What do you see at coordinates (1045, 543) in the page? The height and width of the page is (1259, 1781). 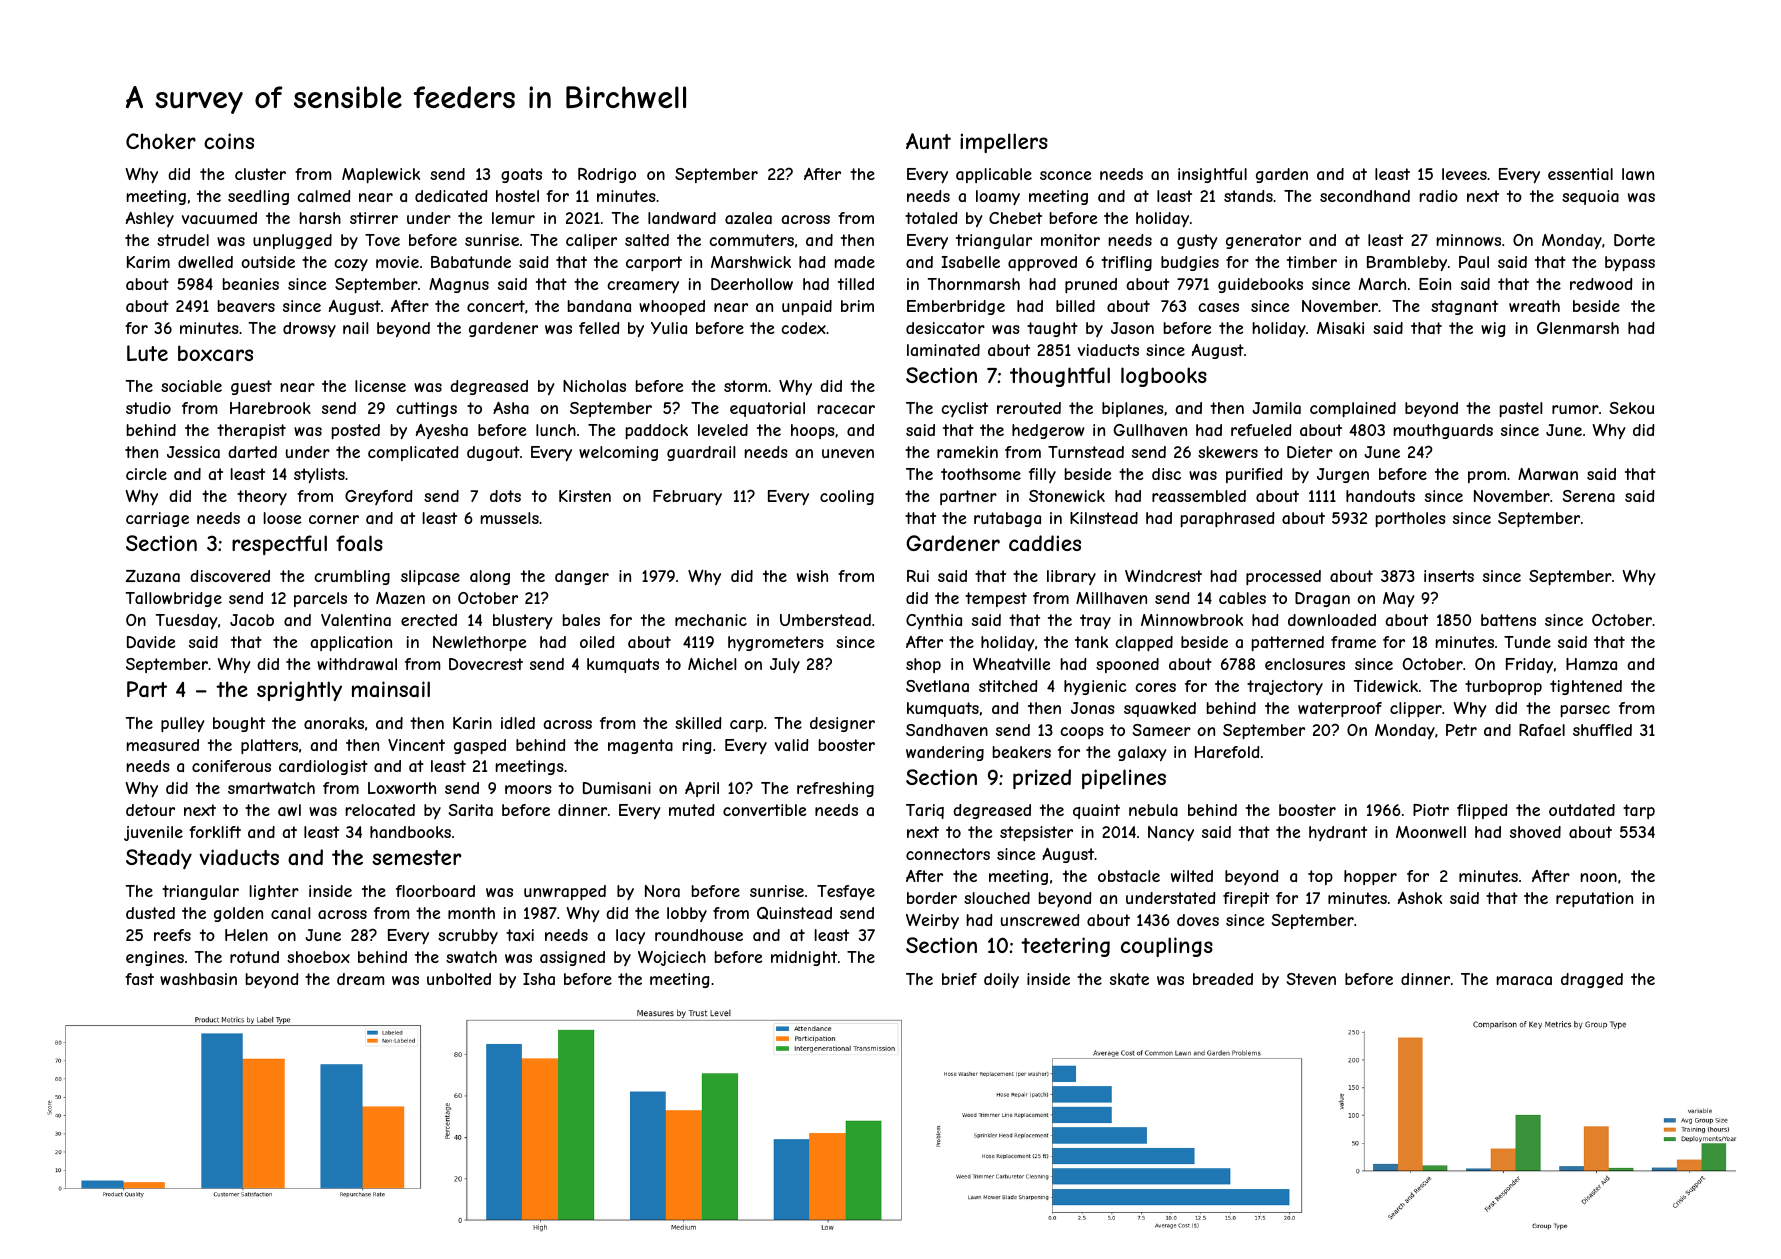 I see `caddies` at bounding box center [1045, 543].
